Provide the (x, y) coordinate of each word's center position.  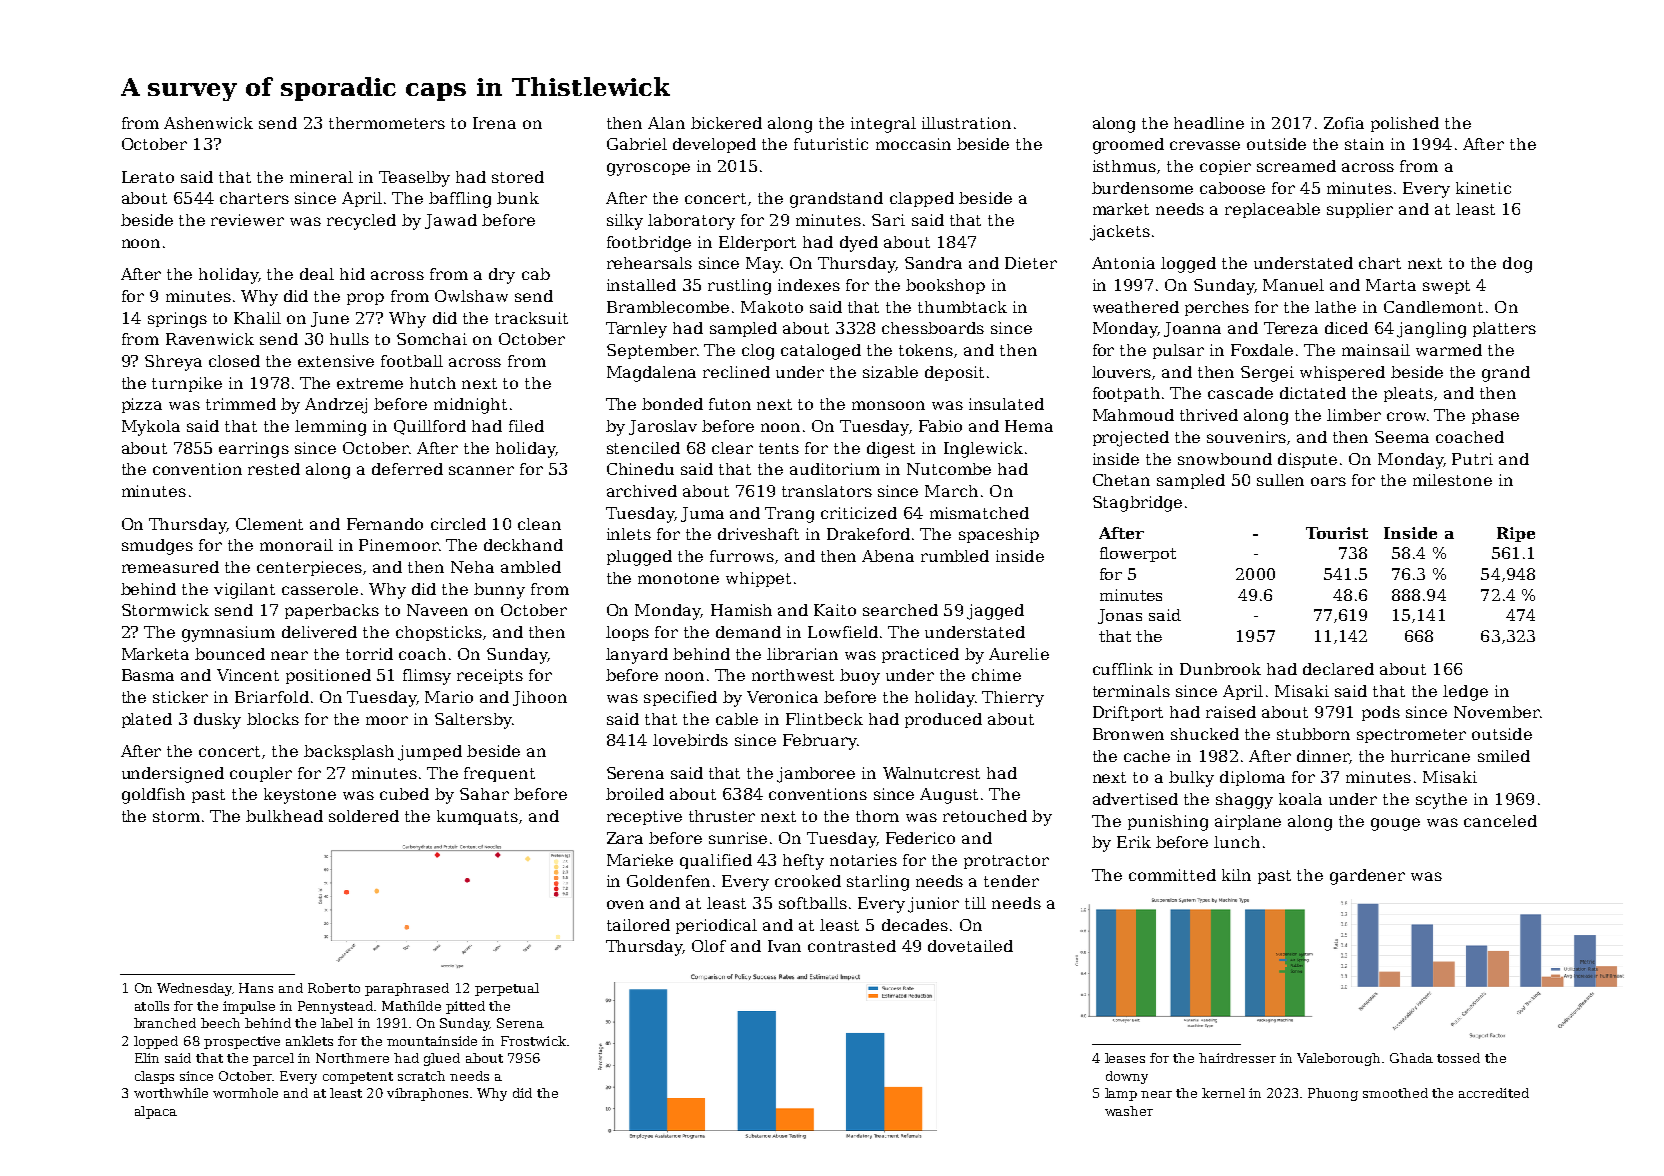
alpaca (156, 1112)
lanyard (637, 656)
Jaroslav (663, 427)
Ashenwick (208, 123)
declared (1338, 669)
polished (1405, 124)
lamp (1121, 1094)
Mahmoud (1133, 415)
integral (883, 125)
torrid (369, 654)
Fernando (385, 524)
